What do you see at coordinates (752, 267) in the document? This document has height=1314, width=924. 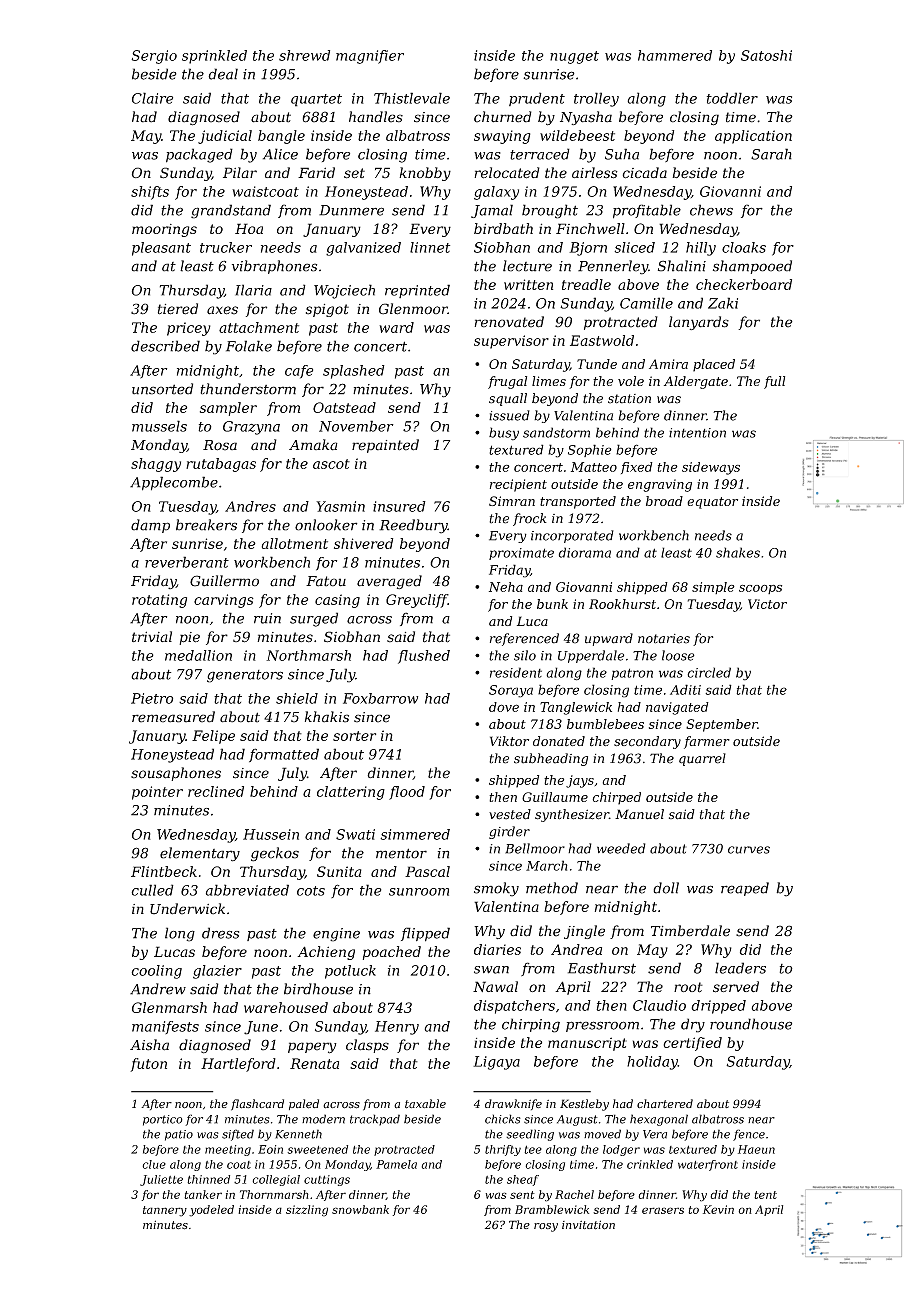 I see `shampooed` at bounding box center [752, 267].
